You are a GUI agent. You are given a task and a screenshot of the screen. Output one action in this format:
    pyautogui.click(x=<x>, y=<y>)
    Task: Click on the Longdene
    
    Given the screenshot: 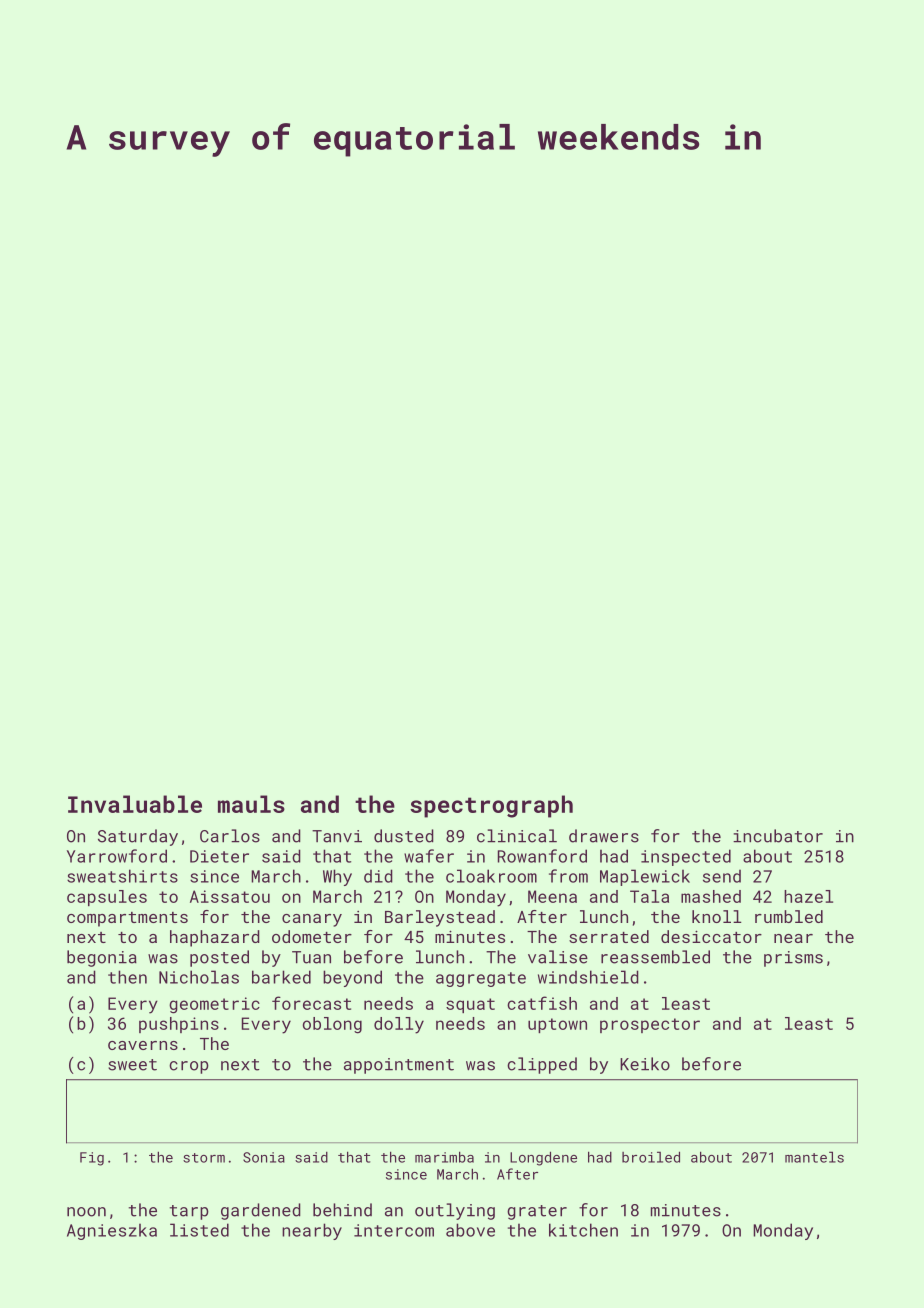 What is the action you would take?
    pyautogui.click(x=543, y=1158)
